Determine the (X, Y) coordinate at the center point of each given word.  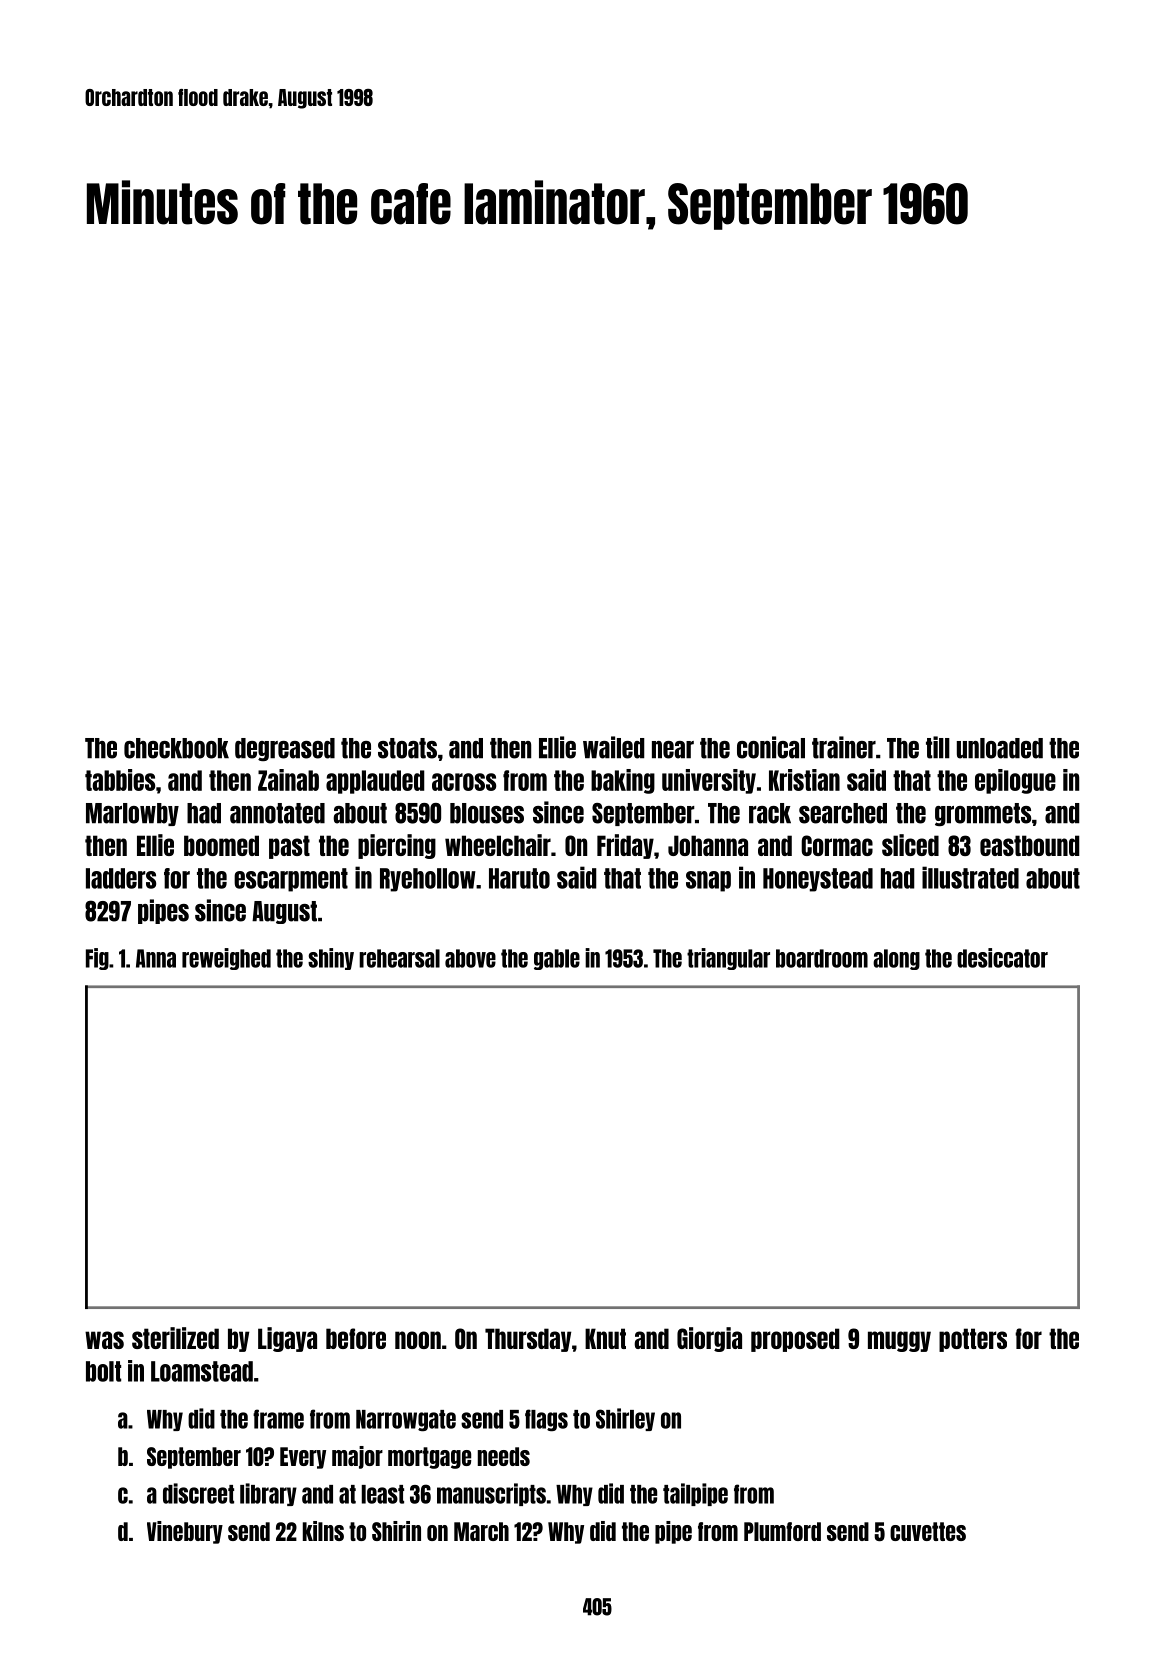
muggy (899, 1341)
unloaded (1000, 748)
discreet (198, 1493)
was (104, 1340)
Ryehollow (428, 880)
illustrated (970, 877)
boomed (221, 845)
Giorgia (709, 1339)
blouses (487, 813)
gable (557, 959)
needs (504, 1456)
